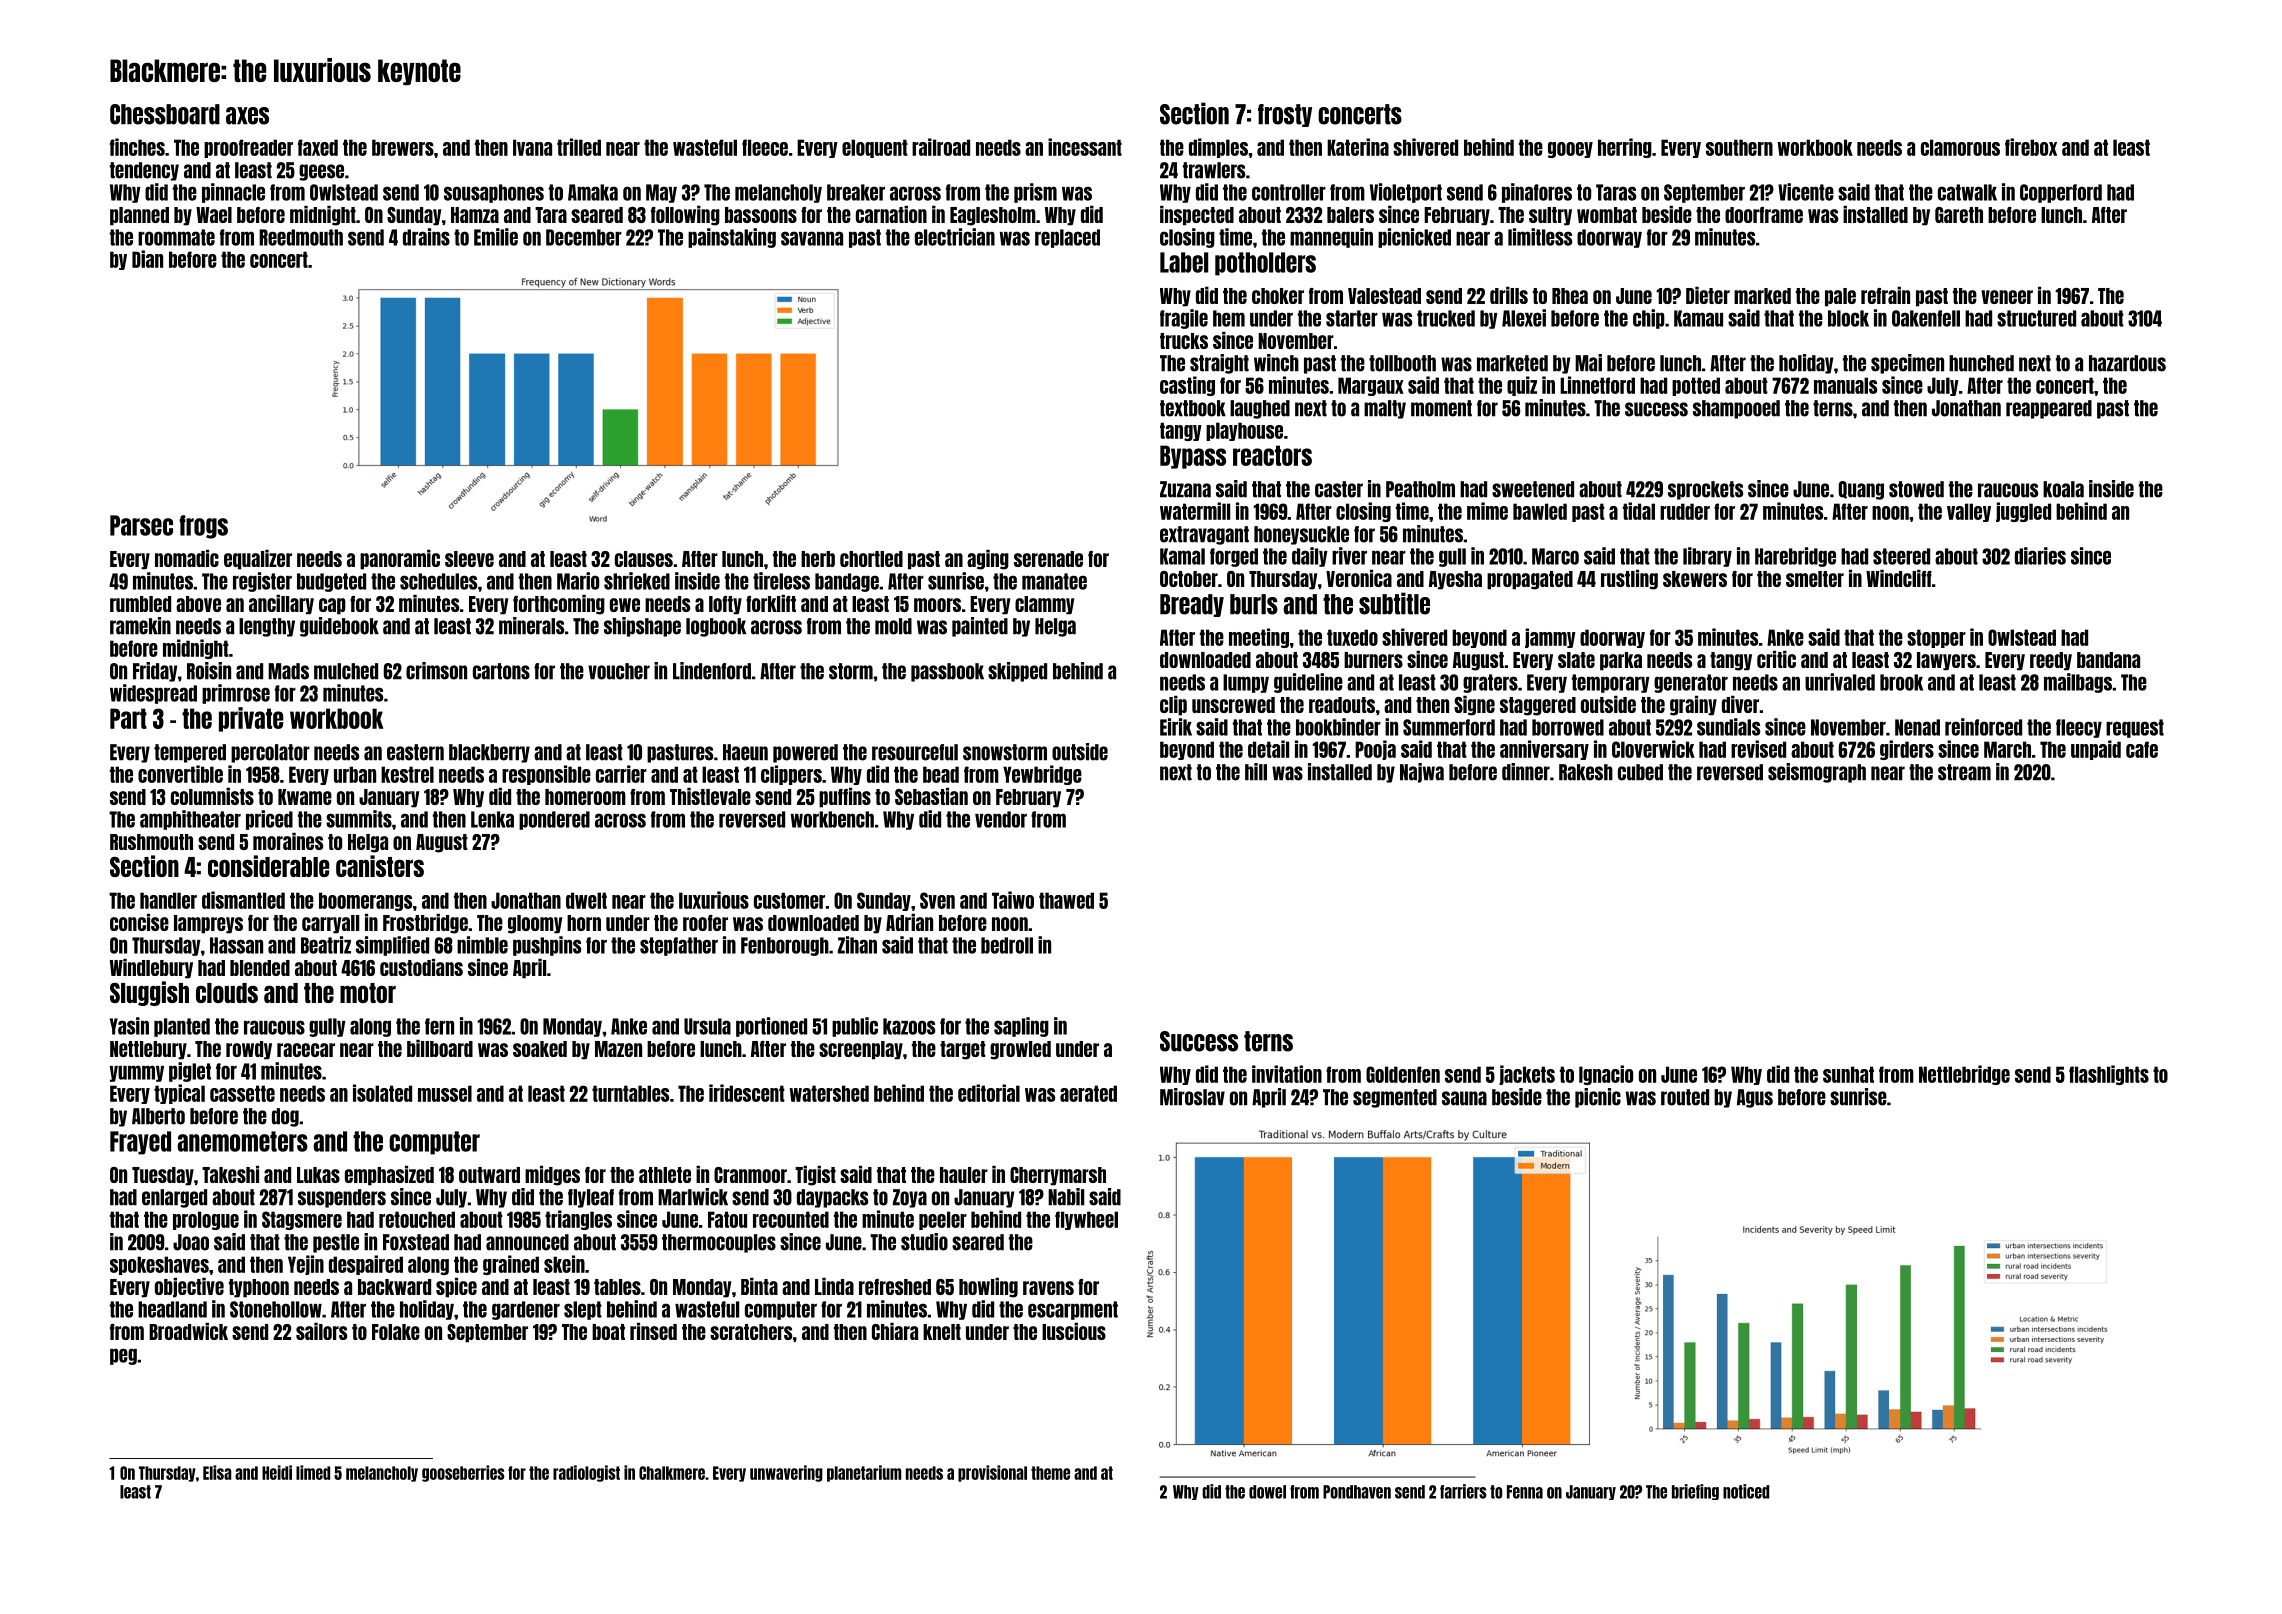  What do you see at coordinates (141, 525) in the screenshot?
I see `Parsec` at bounding box center [141, 525].
